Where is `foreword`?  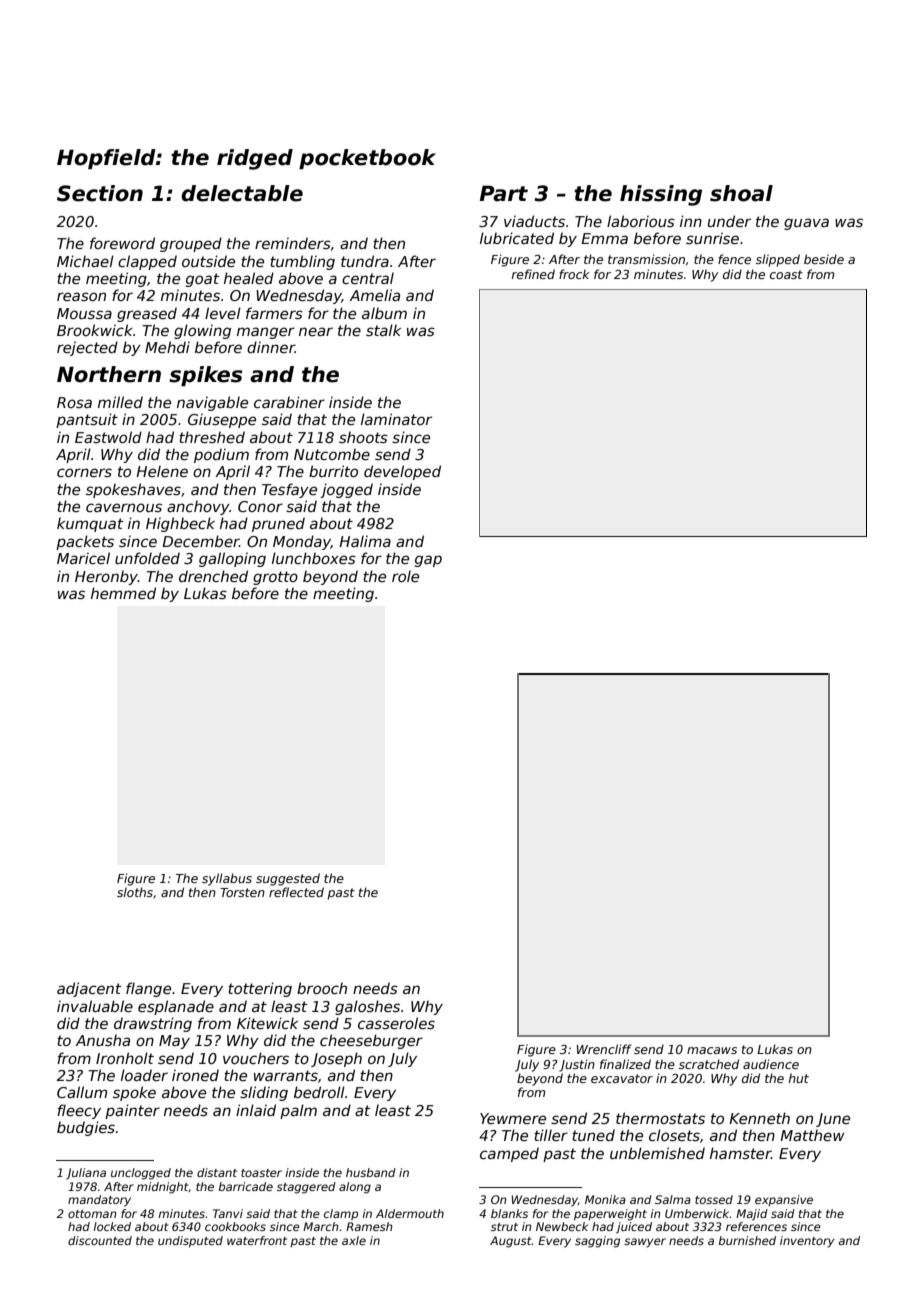 foreword is located at coordinates (122, 243).
